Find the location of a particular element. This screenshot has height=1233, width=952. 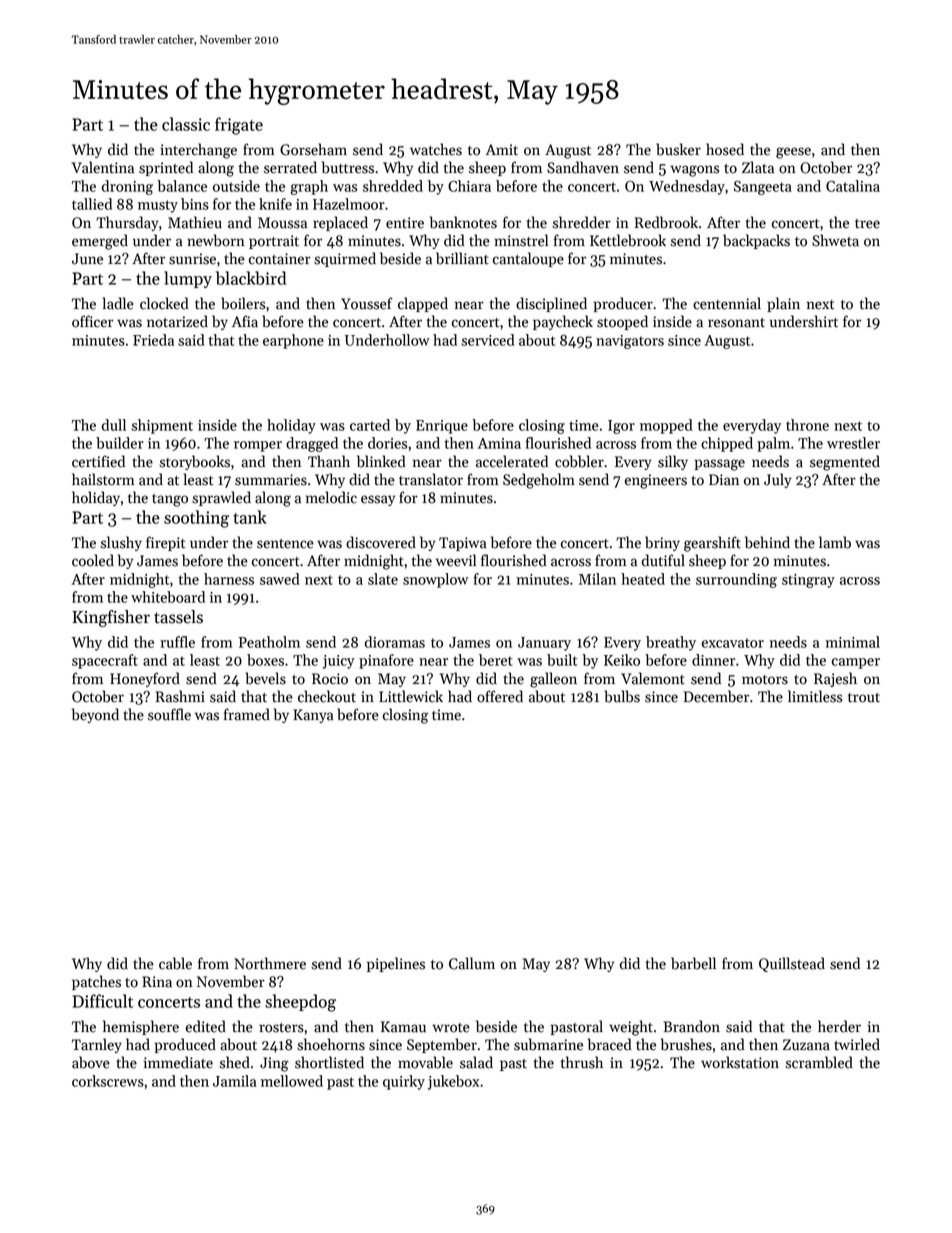

geese is located at coordinates (793, 153).
